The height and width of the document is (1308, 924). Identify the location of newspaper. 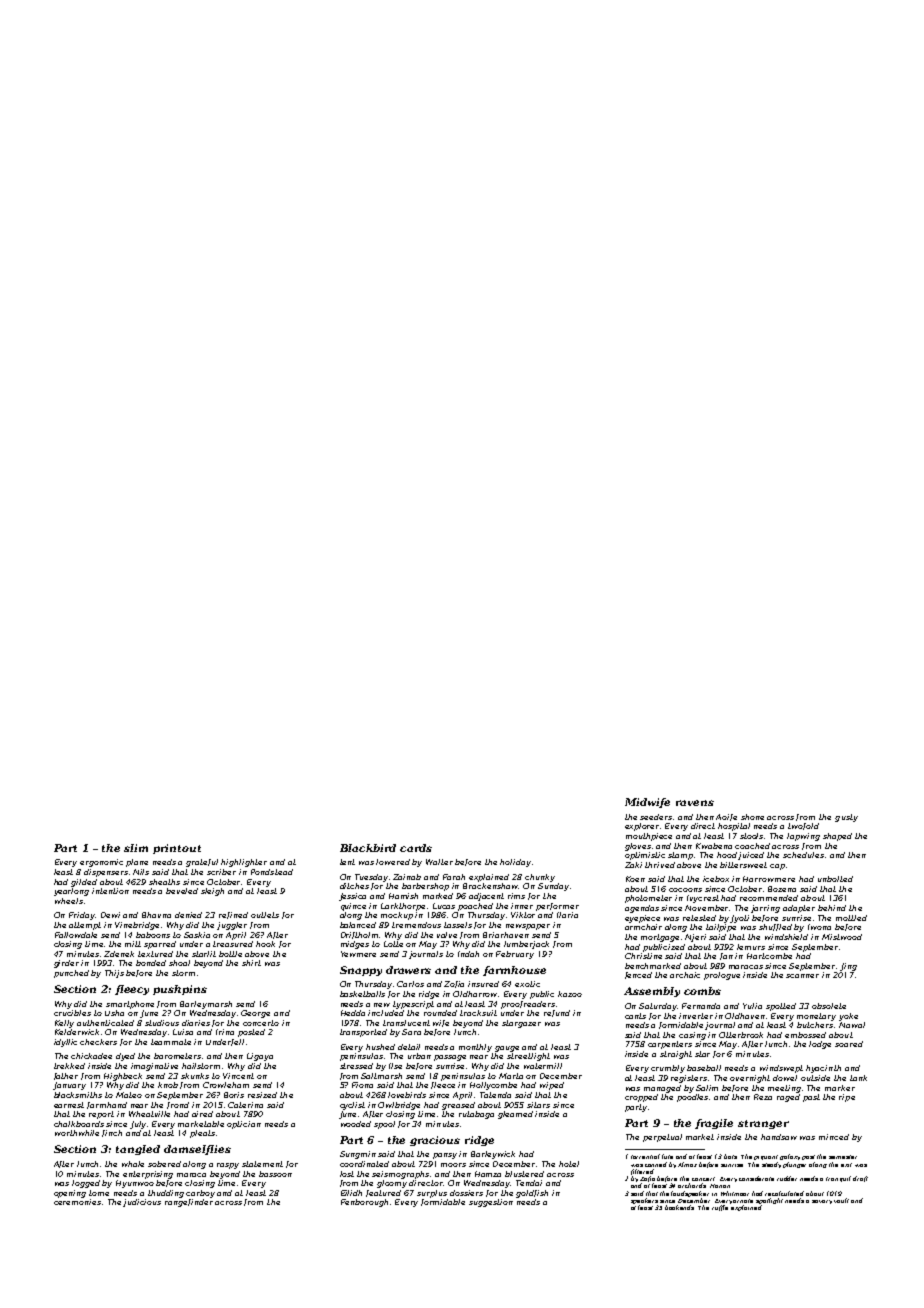
(528, 927).
